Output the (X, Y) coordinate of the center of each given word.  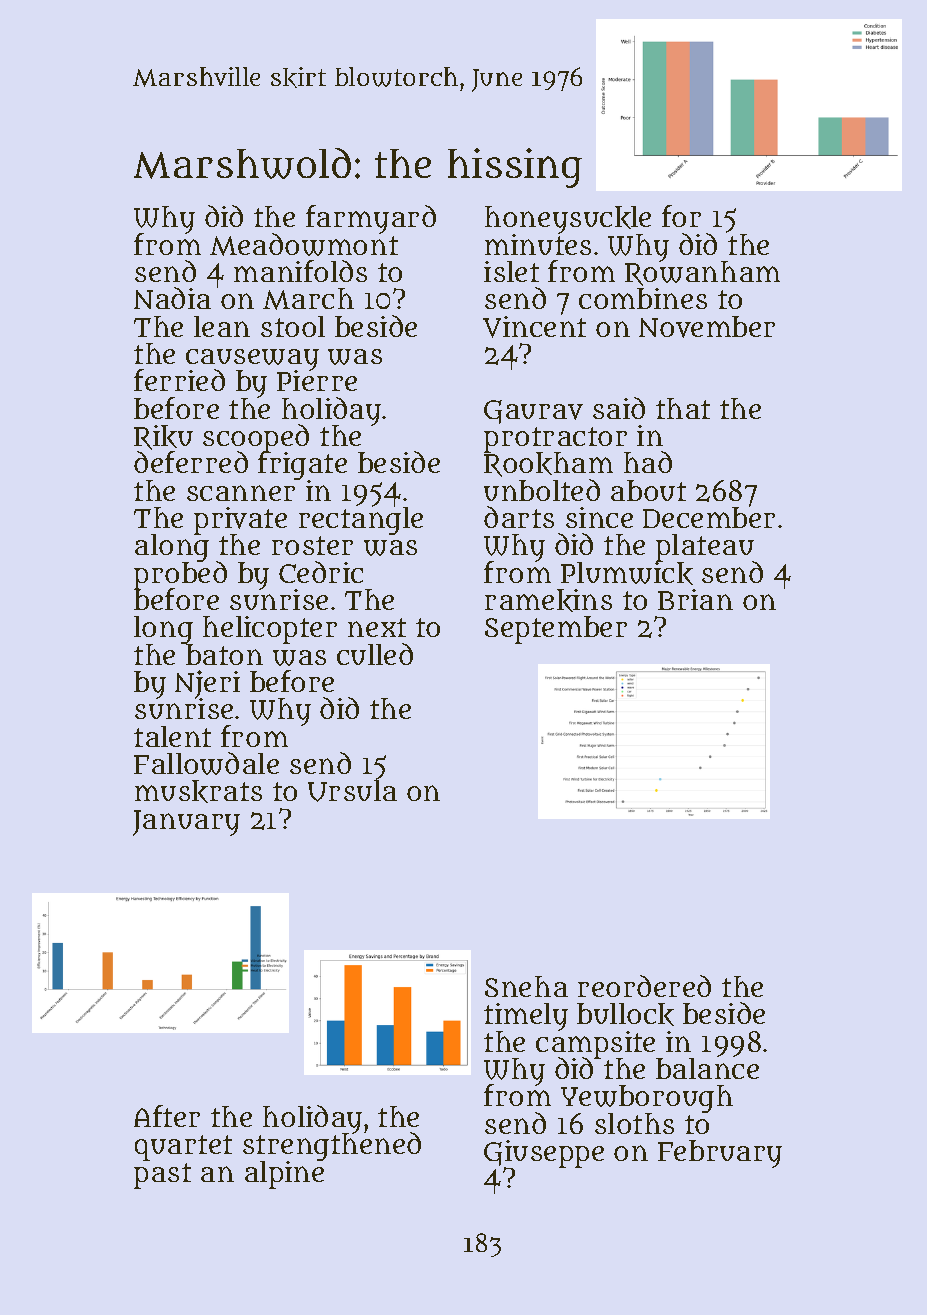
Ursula (352, 791)
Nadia (172, 298)
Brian (695, 599)
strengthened (332, 1147)
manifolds (300, 271)
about (648, 490)
